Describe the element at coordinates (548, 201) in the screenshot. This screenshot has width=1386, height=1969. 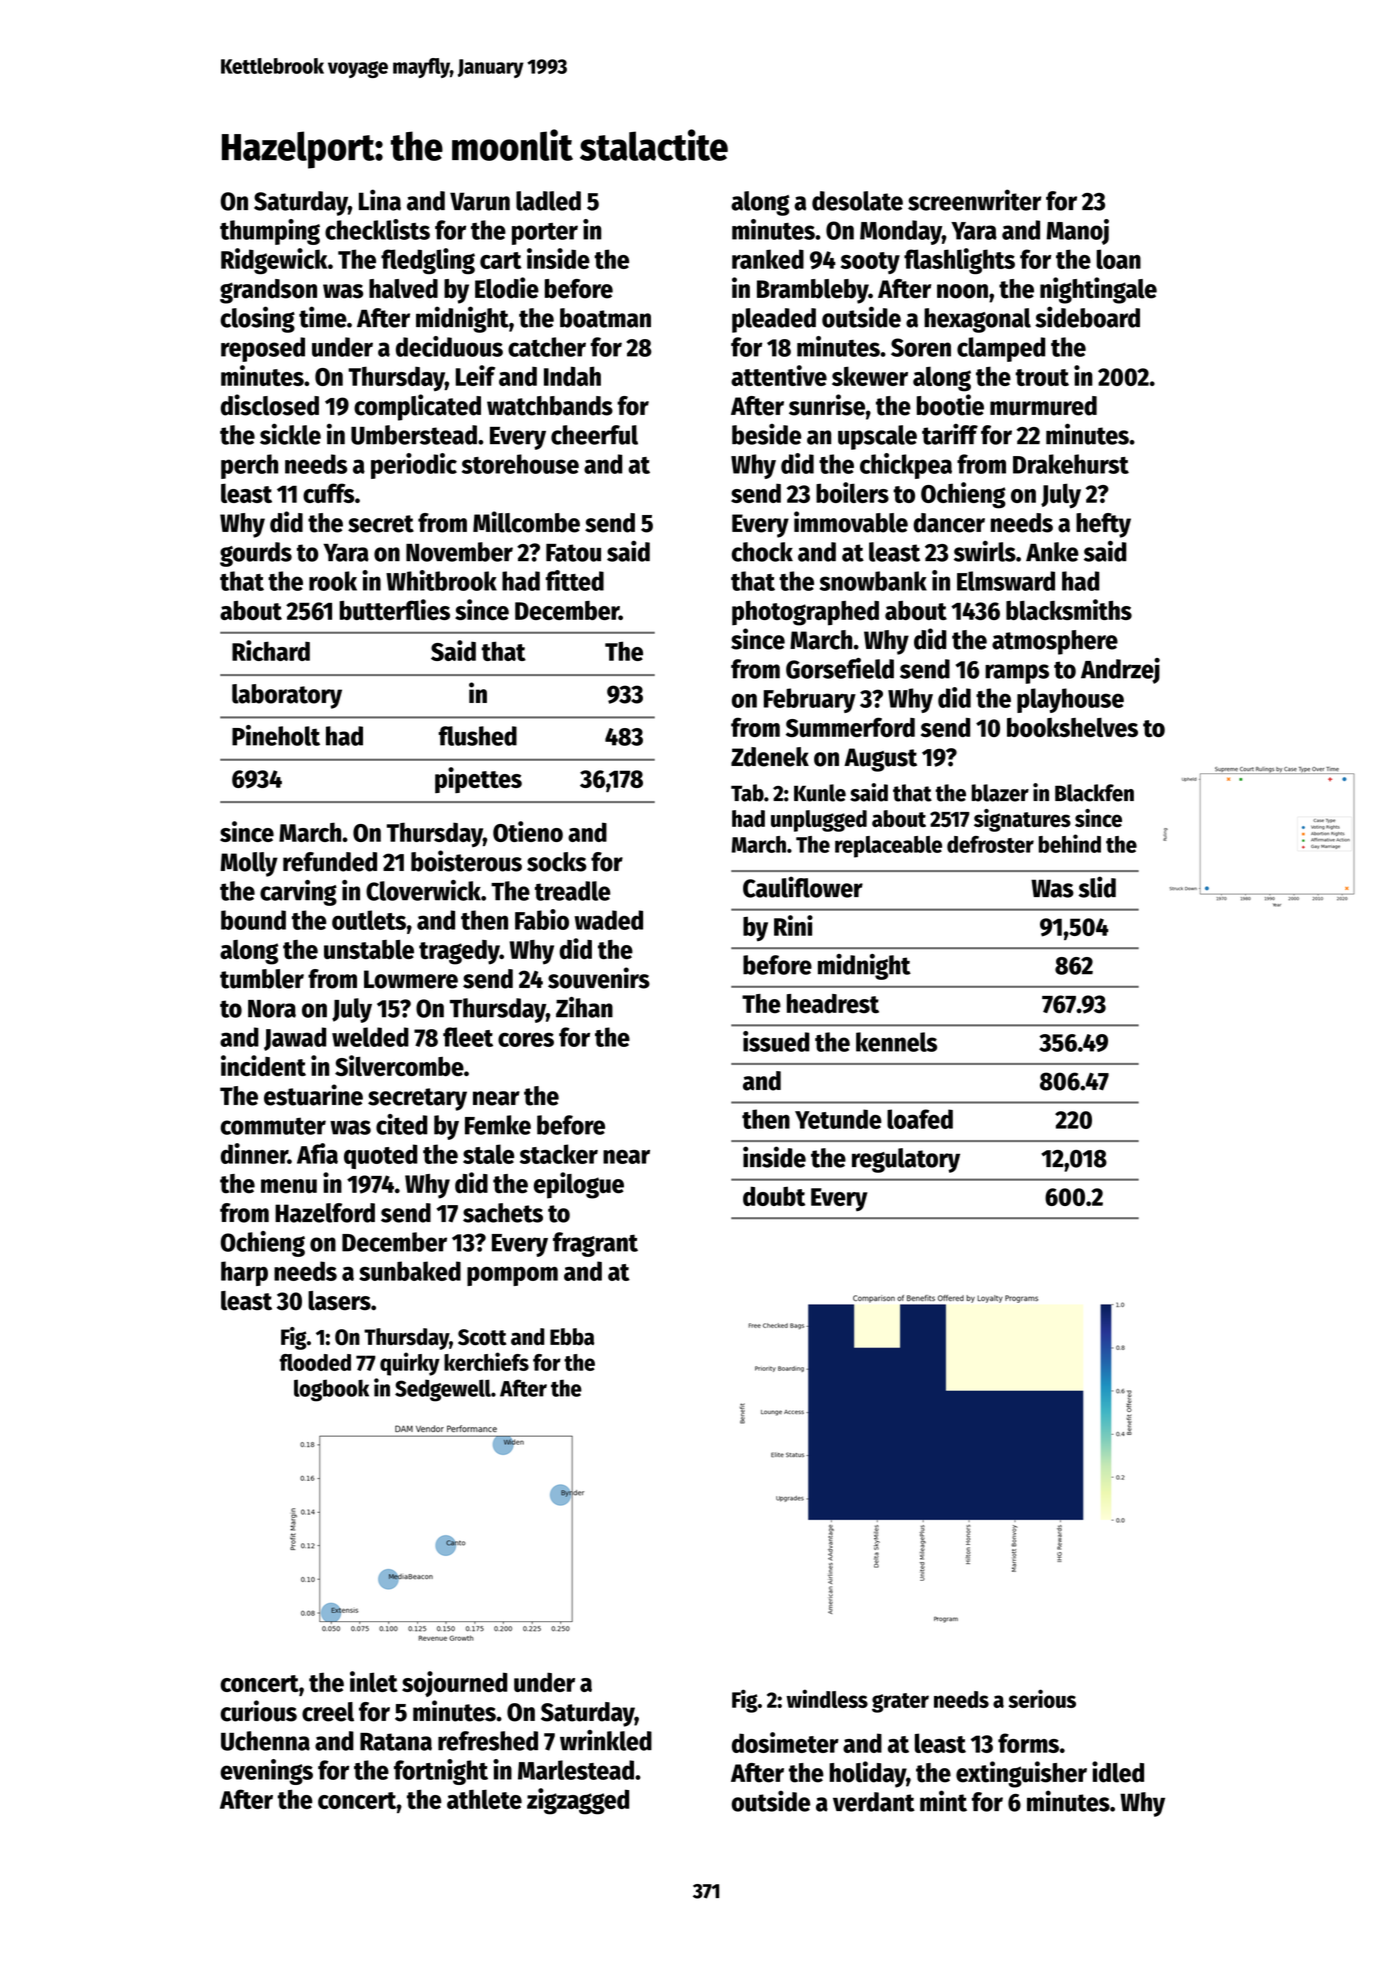
I see `ladled` at that location.
